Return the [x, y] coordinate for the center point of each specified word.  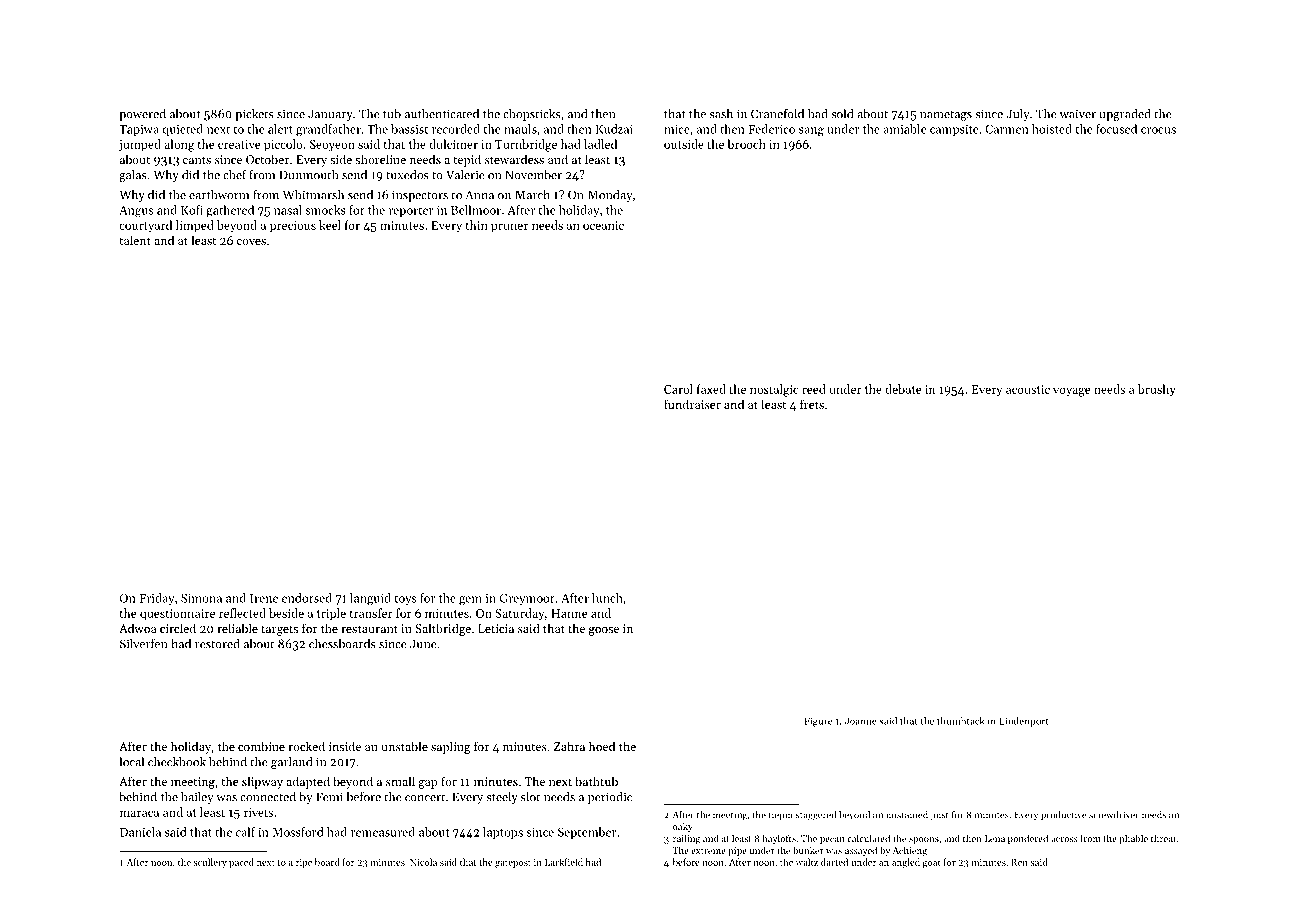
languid [370, 599]
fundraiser [692, 404]
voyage [1071, 392]
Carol [678, 389]
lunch [607, 598]
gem [470, 601]
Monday [610, 196]
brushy [1156, 390]
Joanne [861, 721]
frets [812, 404]
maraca [139, 813]
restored [217, 644]
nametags [946, 116]
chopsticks [532, 115]
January [330, 115]
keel [330, 225]
